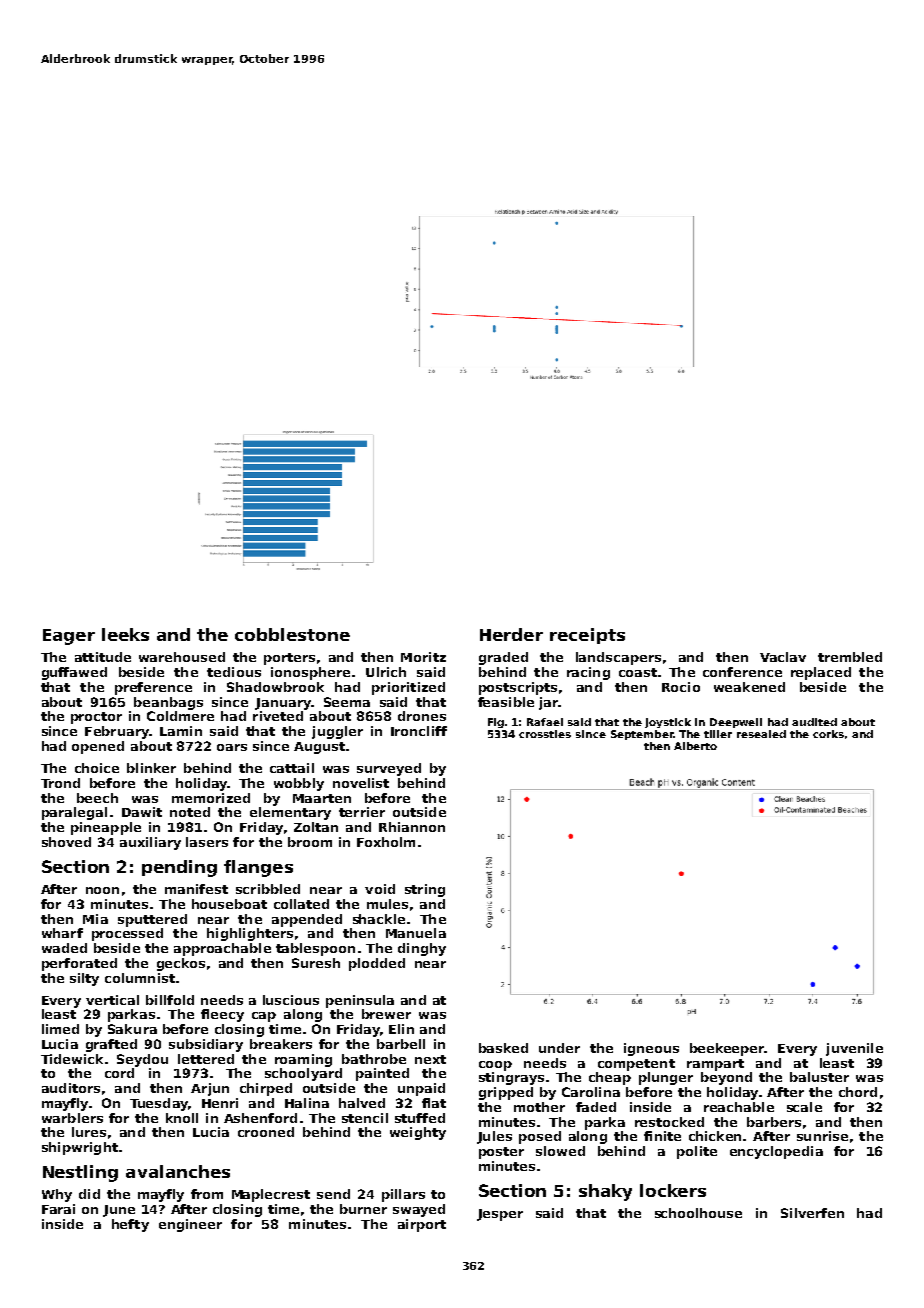 The height and width of the document is (1308, 924). What do you see at coordinates (130, 1225) in the document?
I see `hefty` at bounding box center [130, 1225].
